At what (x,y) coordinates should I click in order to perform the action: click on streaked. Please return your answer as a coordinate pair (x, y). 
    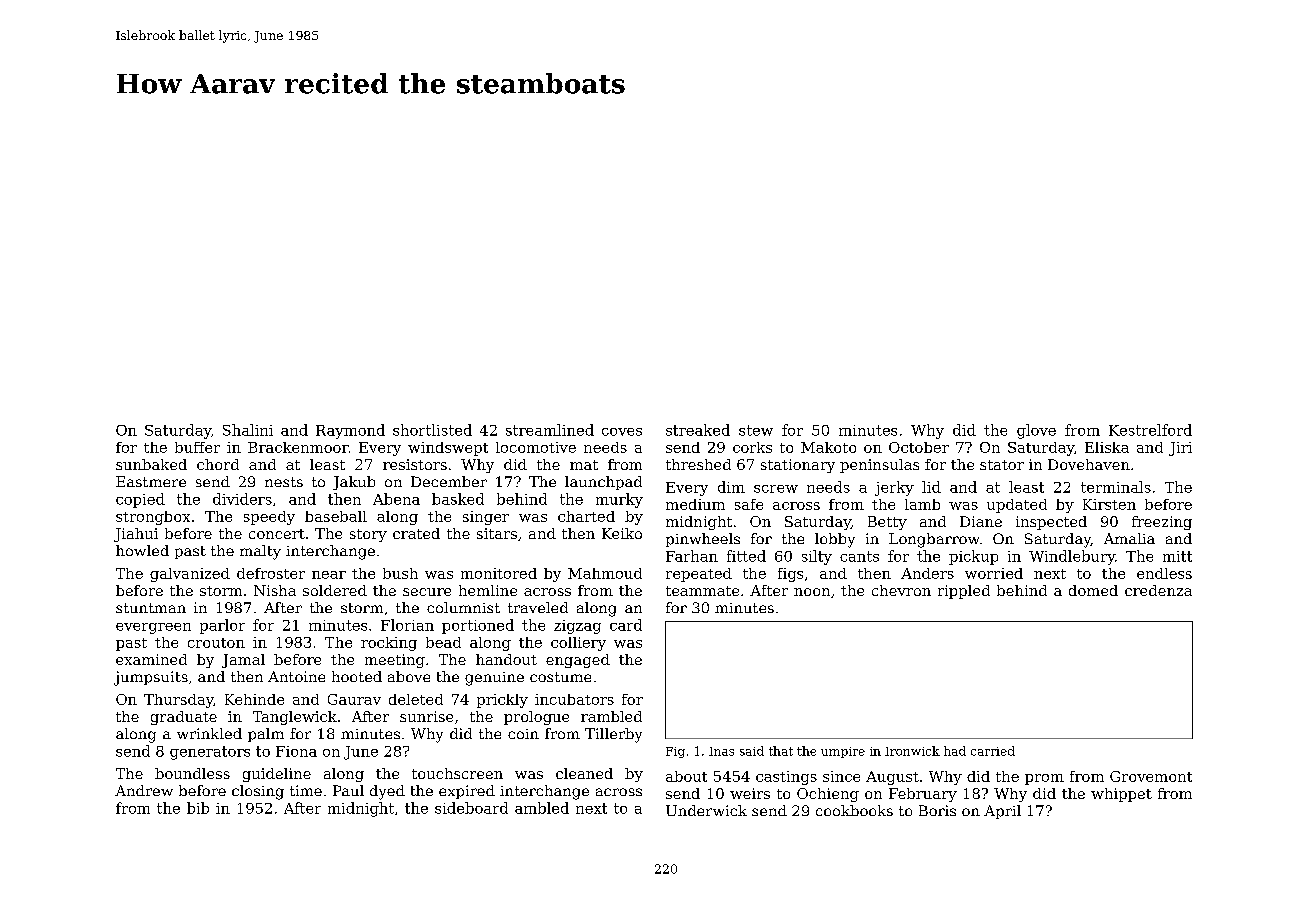
    Looking at the image, I should click on (698, 430).
